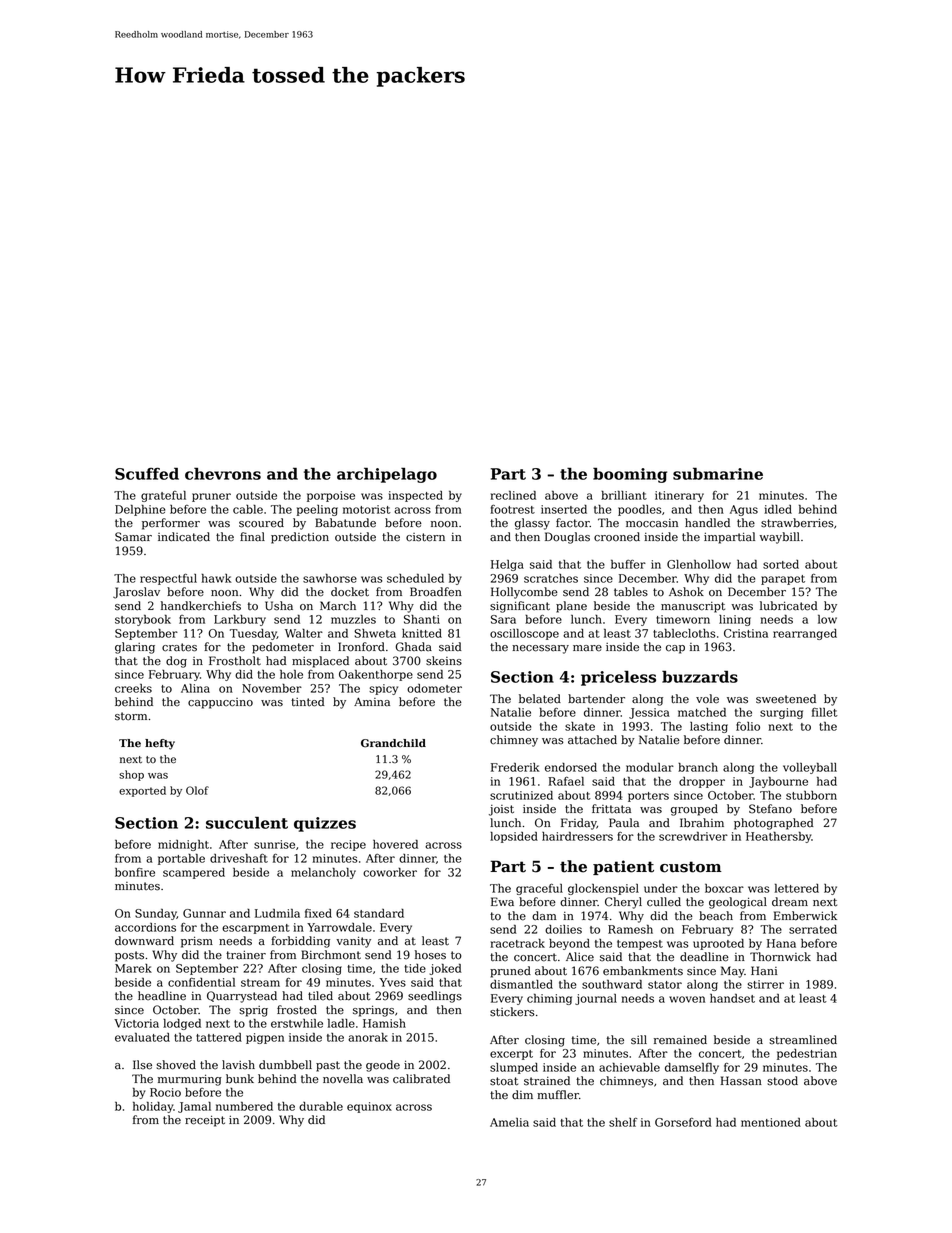 The height and width of the page is (1233, 952). What do you see at coordinates (395, 844) in the page?
I see `hovered` at bounding box center [395, 844].
